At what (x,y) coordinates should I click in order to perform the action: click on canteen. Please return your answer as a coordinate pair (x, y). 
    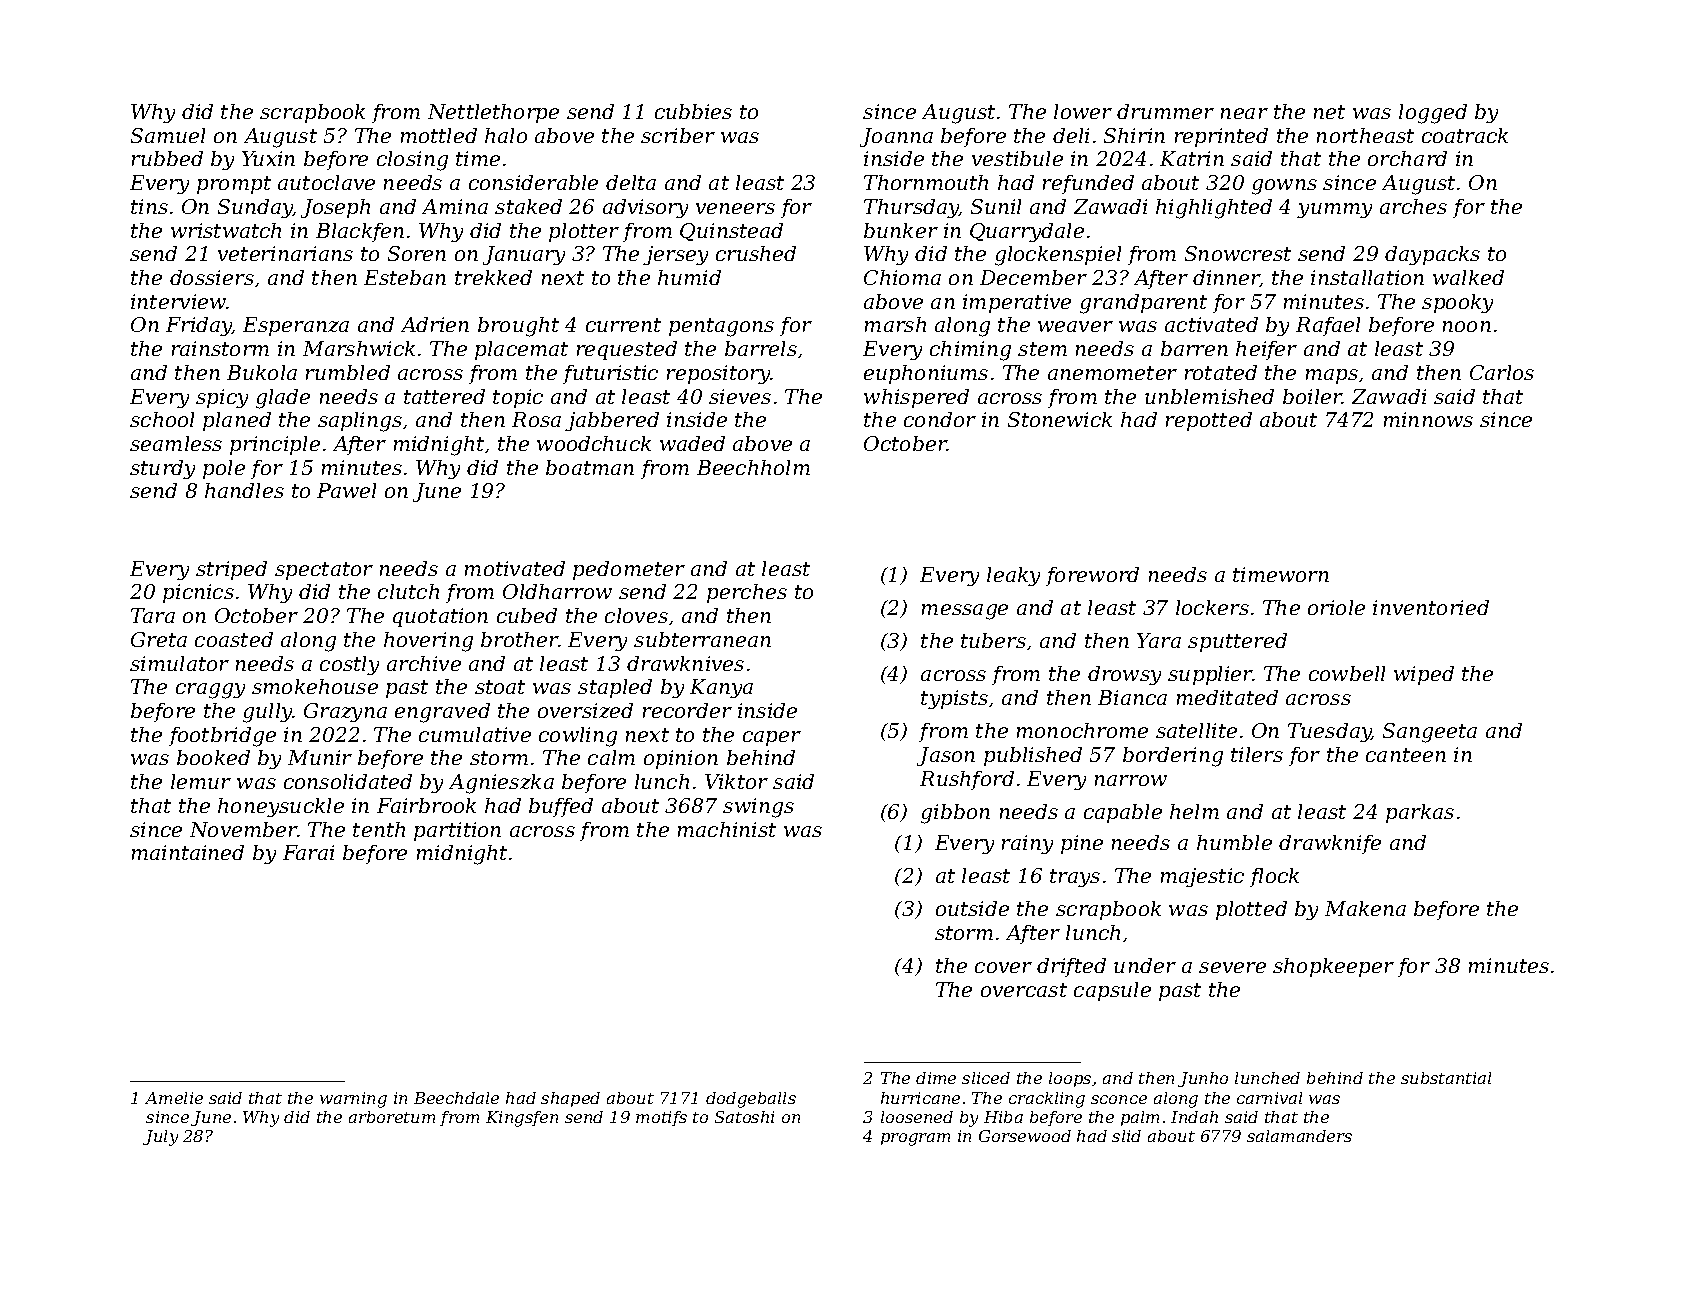
    Looking at the image, I should click on (1406, 755).
